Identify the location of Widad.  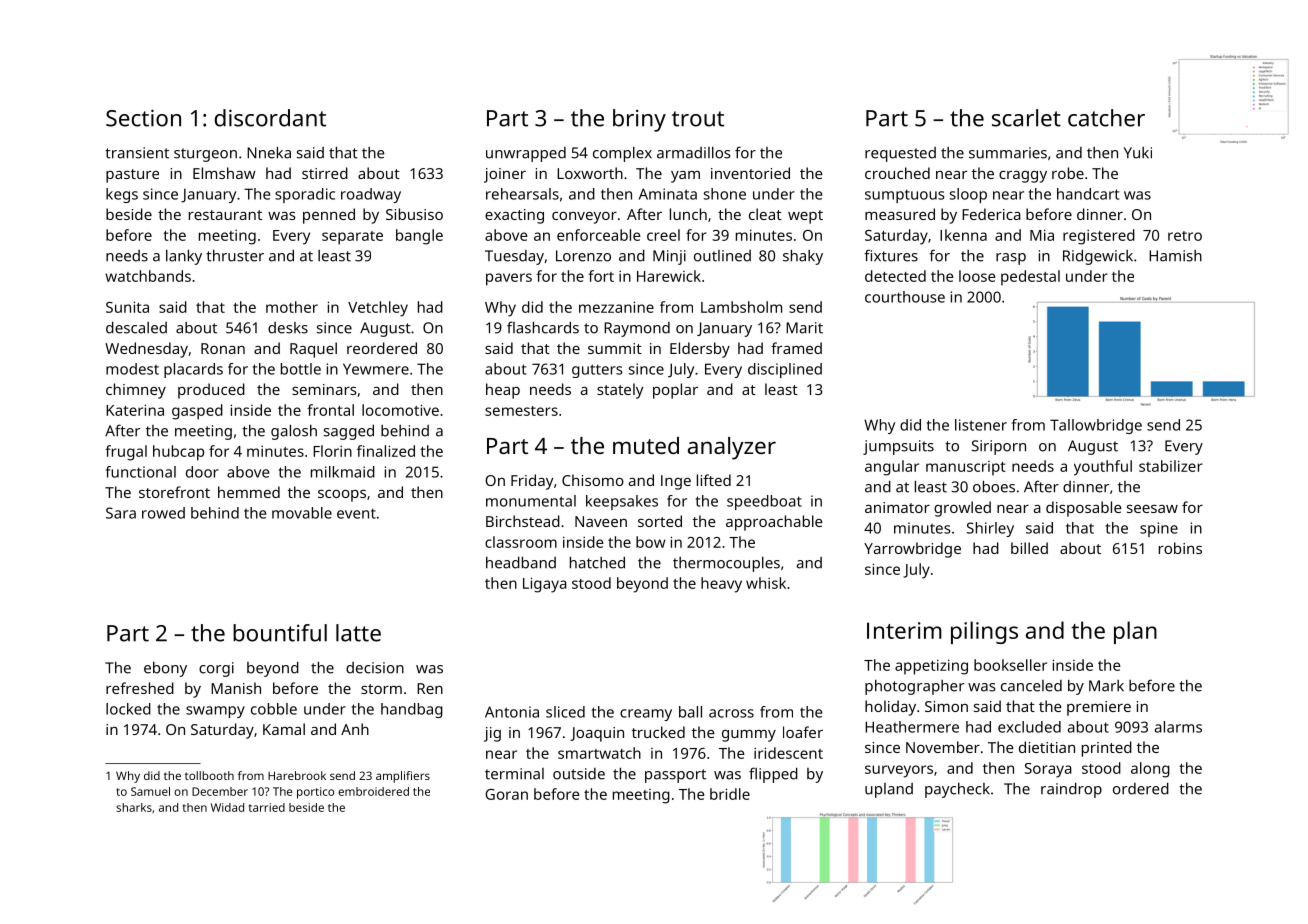
(227, 807).
